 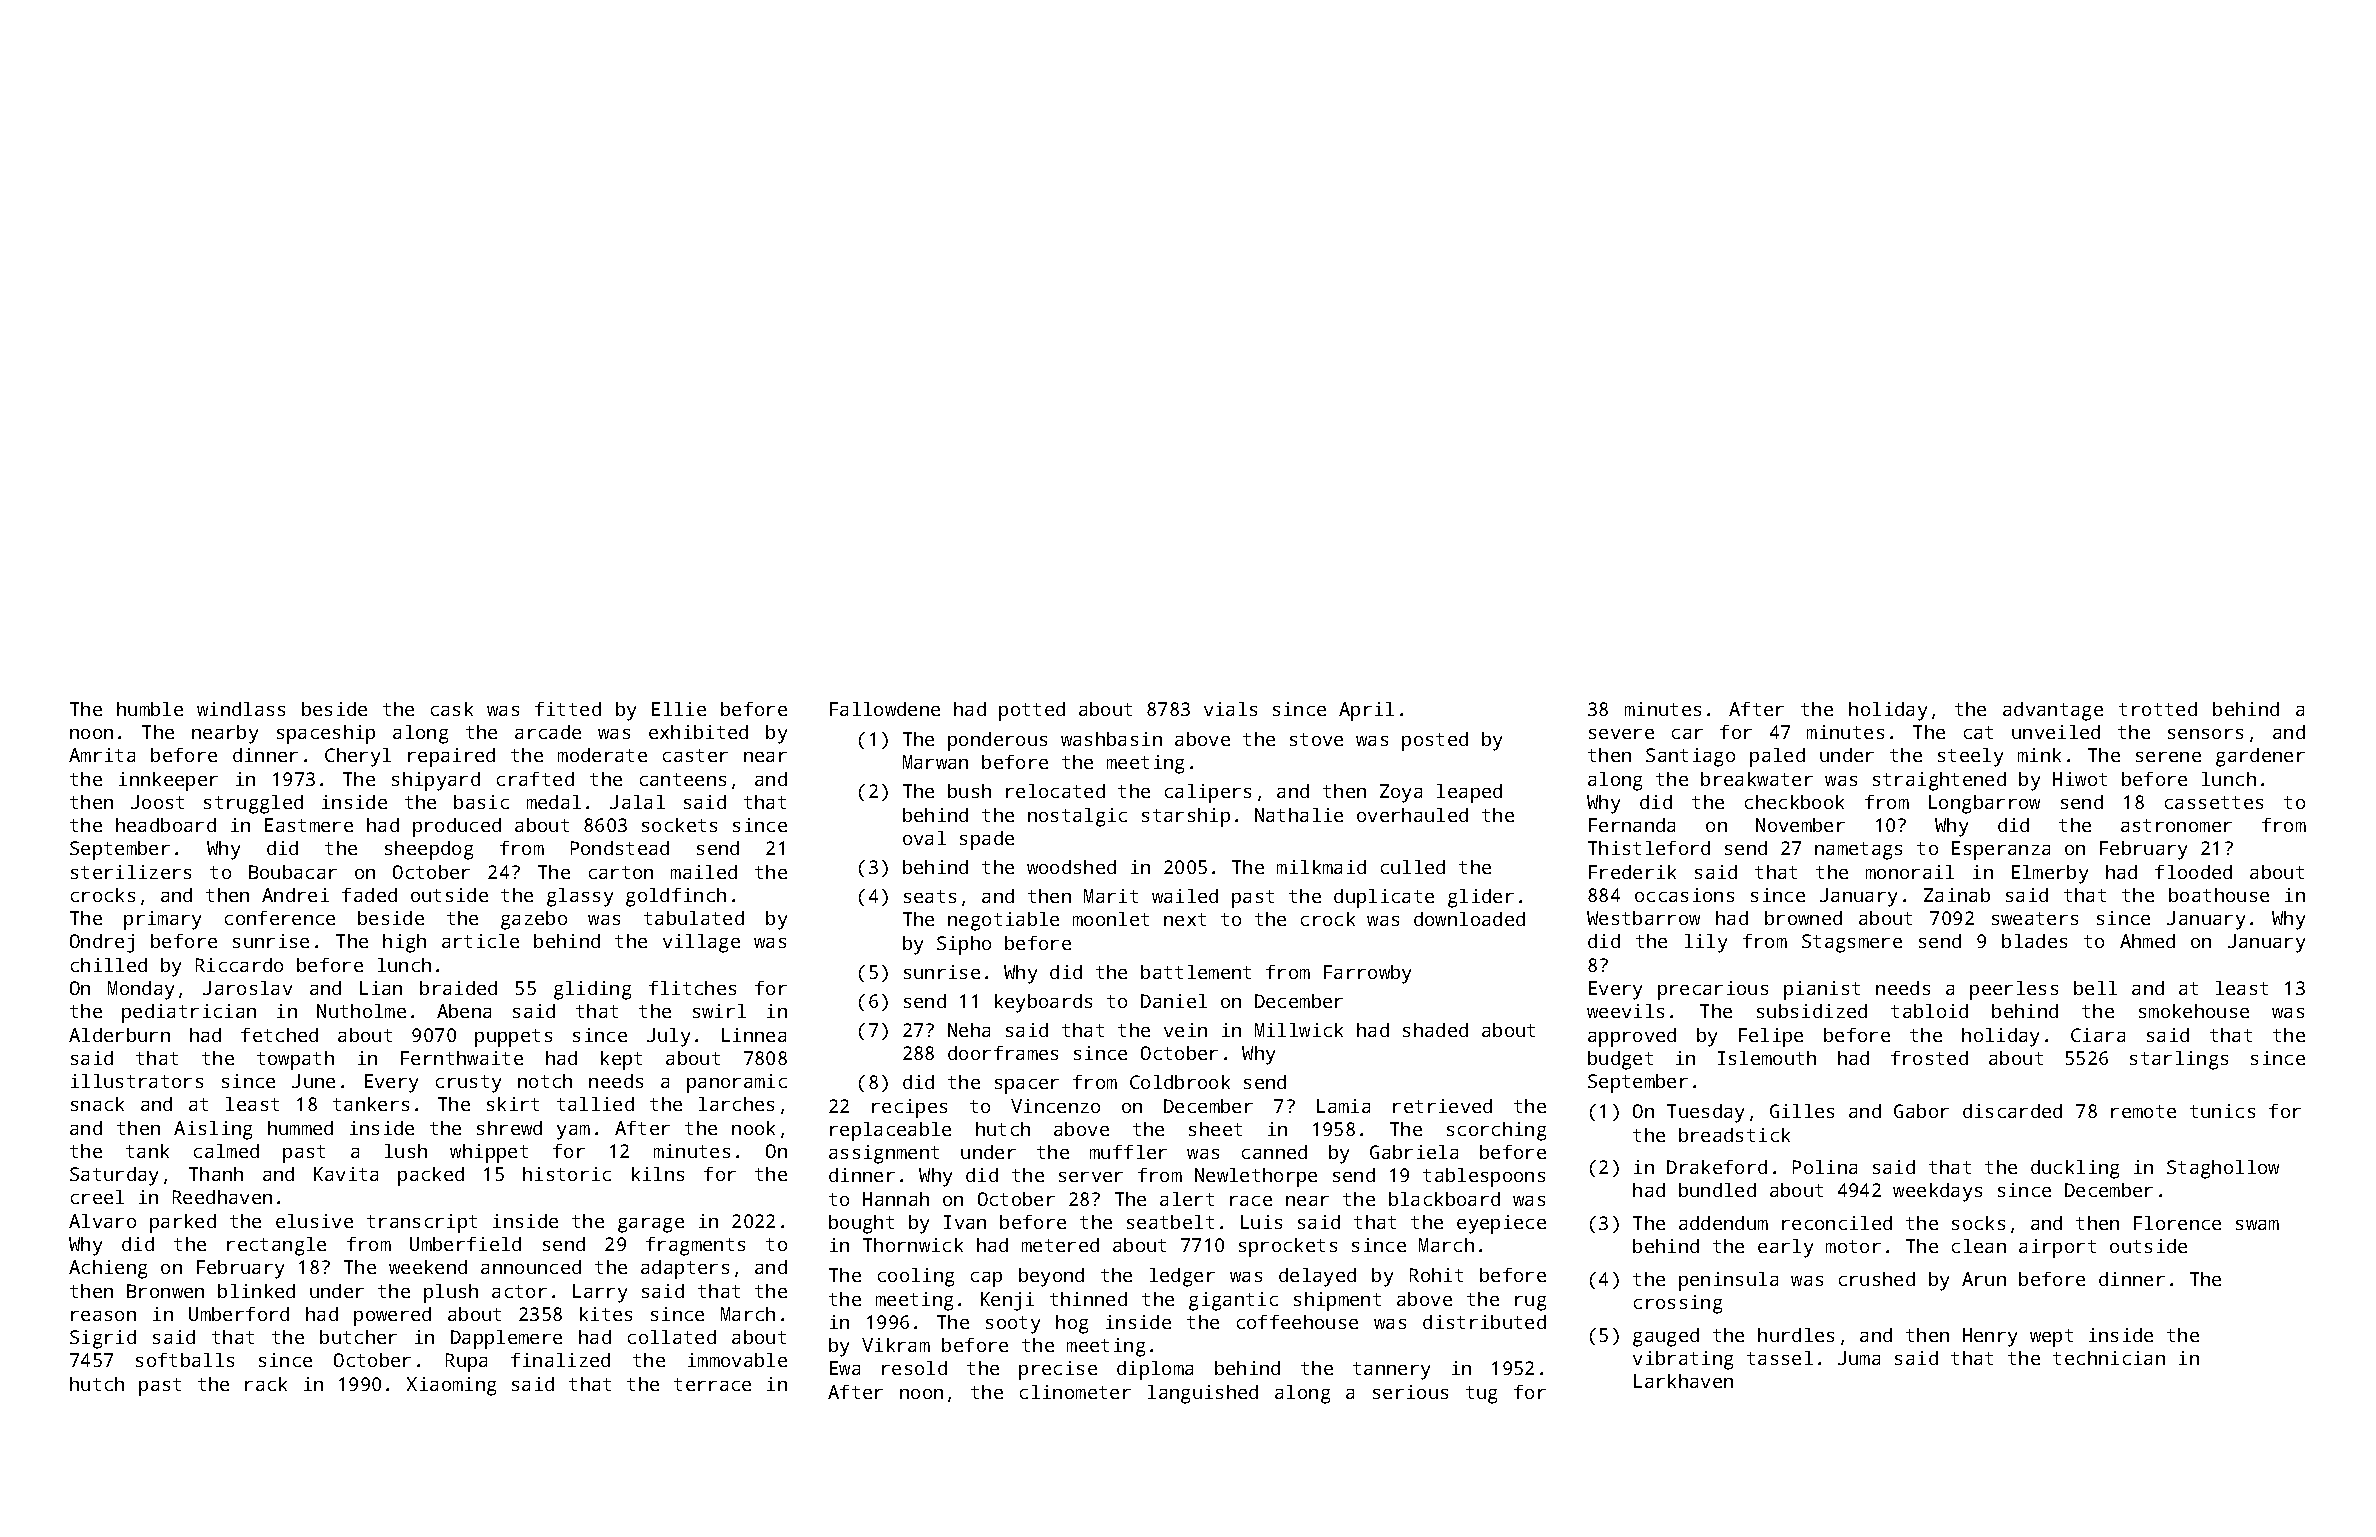 I want to click on Pondstead, so click(x=620, y=848).
